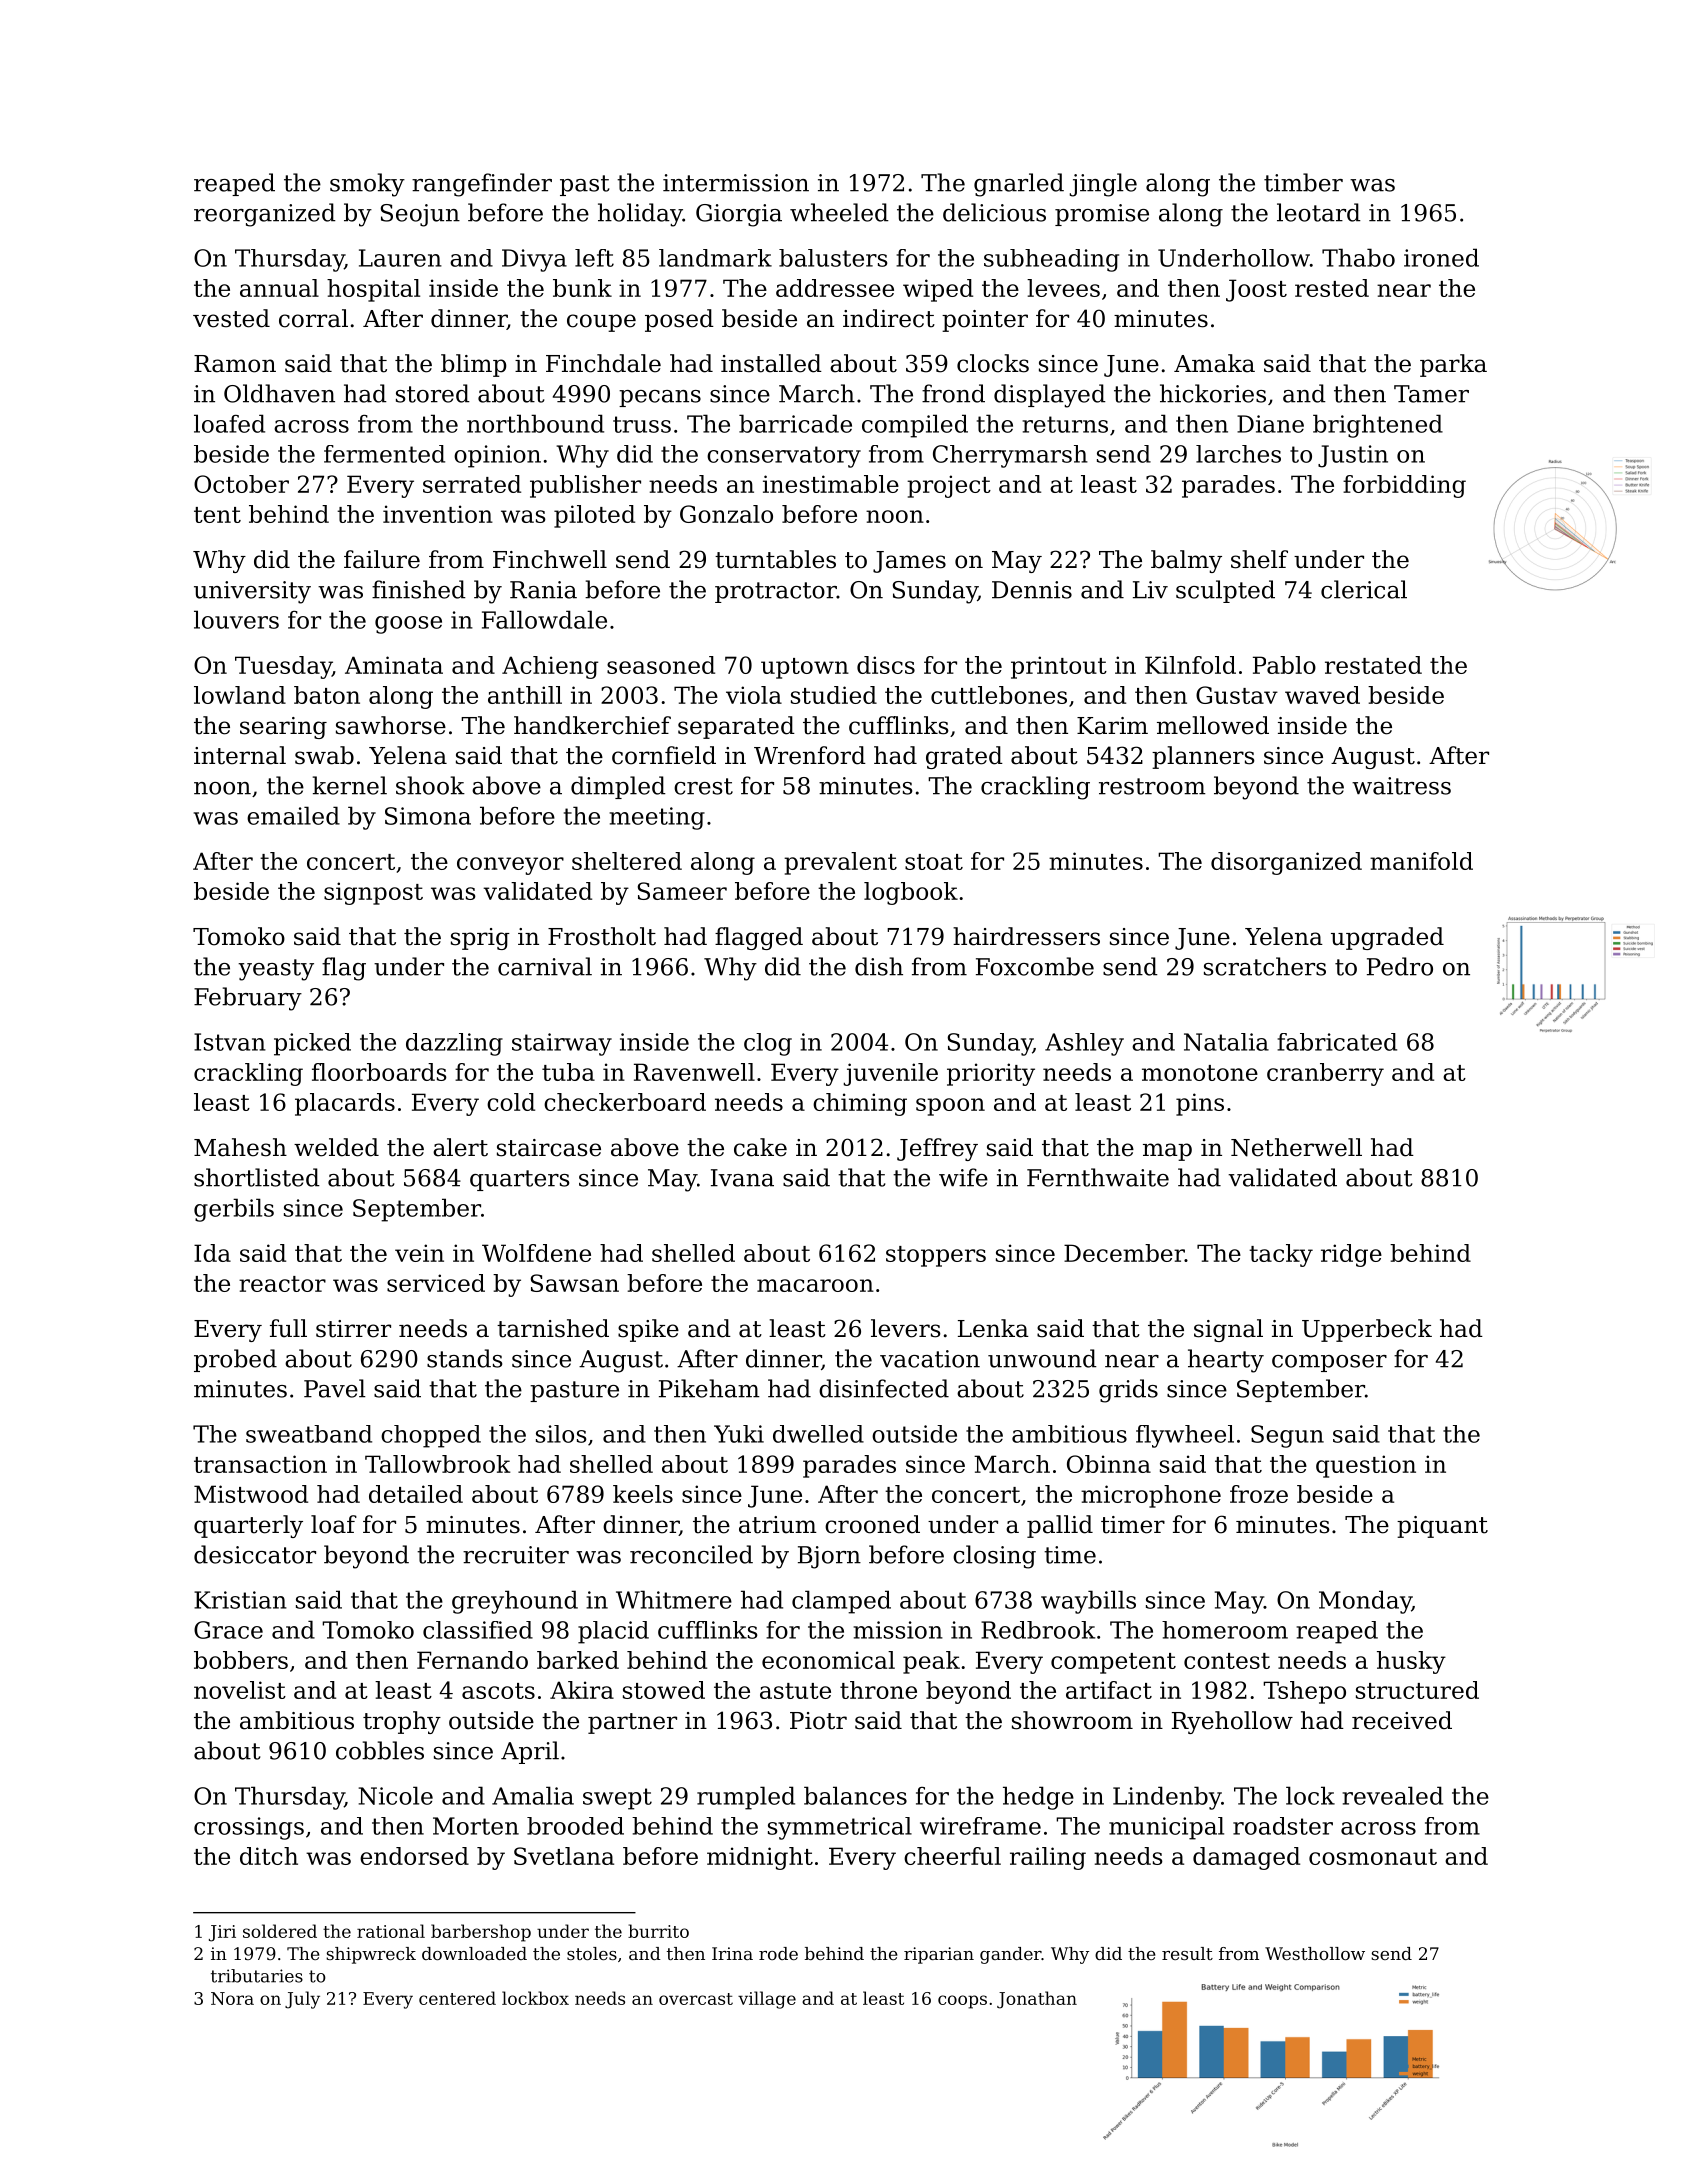 Image resolution: width=1683 pixels, height=2178 pixels. Describe the element at coordinates (1238, 454) in the page. I see `larches` at that location.
